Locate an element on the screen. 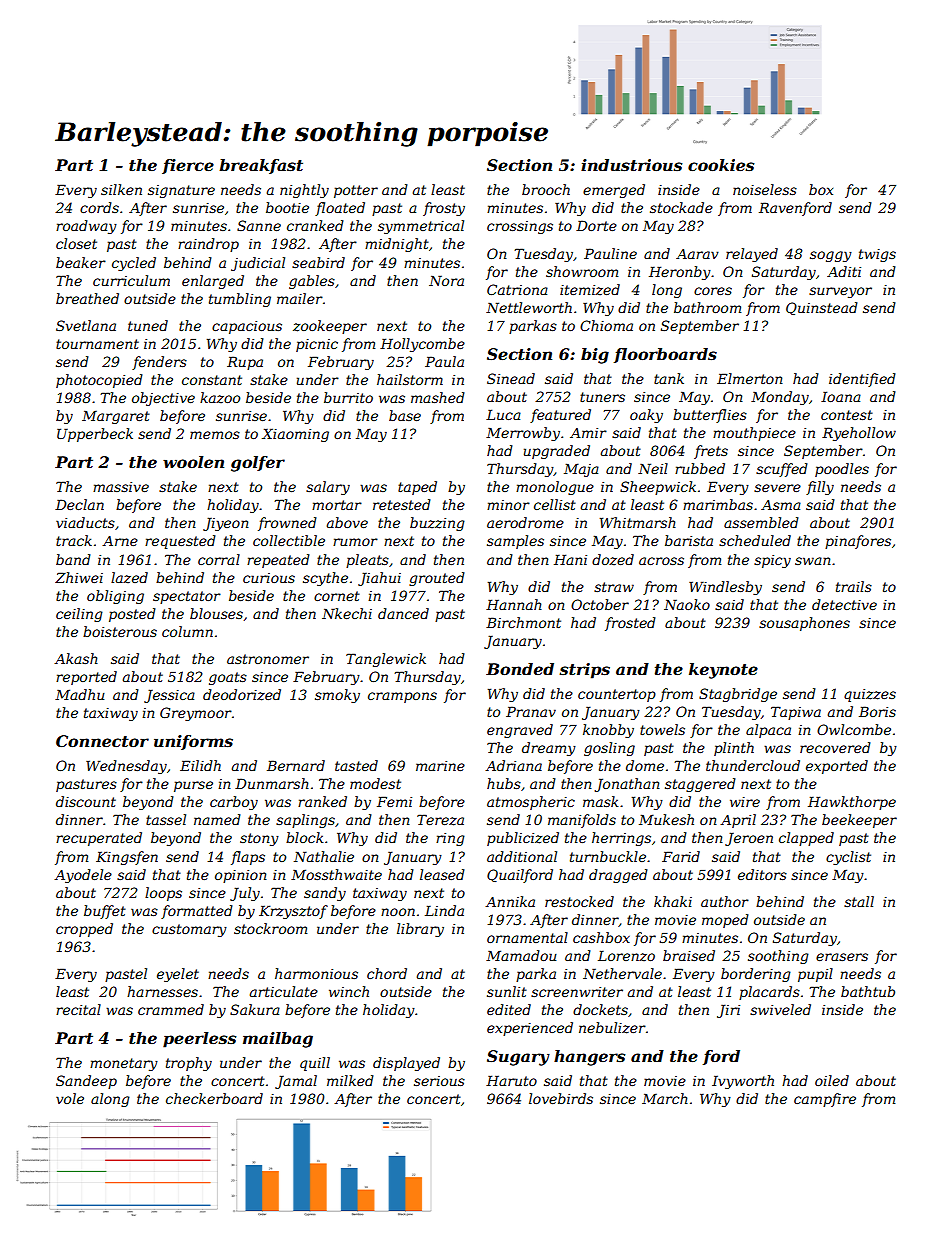 The image size is (952, 1233). Hannah is located at coordinates (514, 604).
